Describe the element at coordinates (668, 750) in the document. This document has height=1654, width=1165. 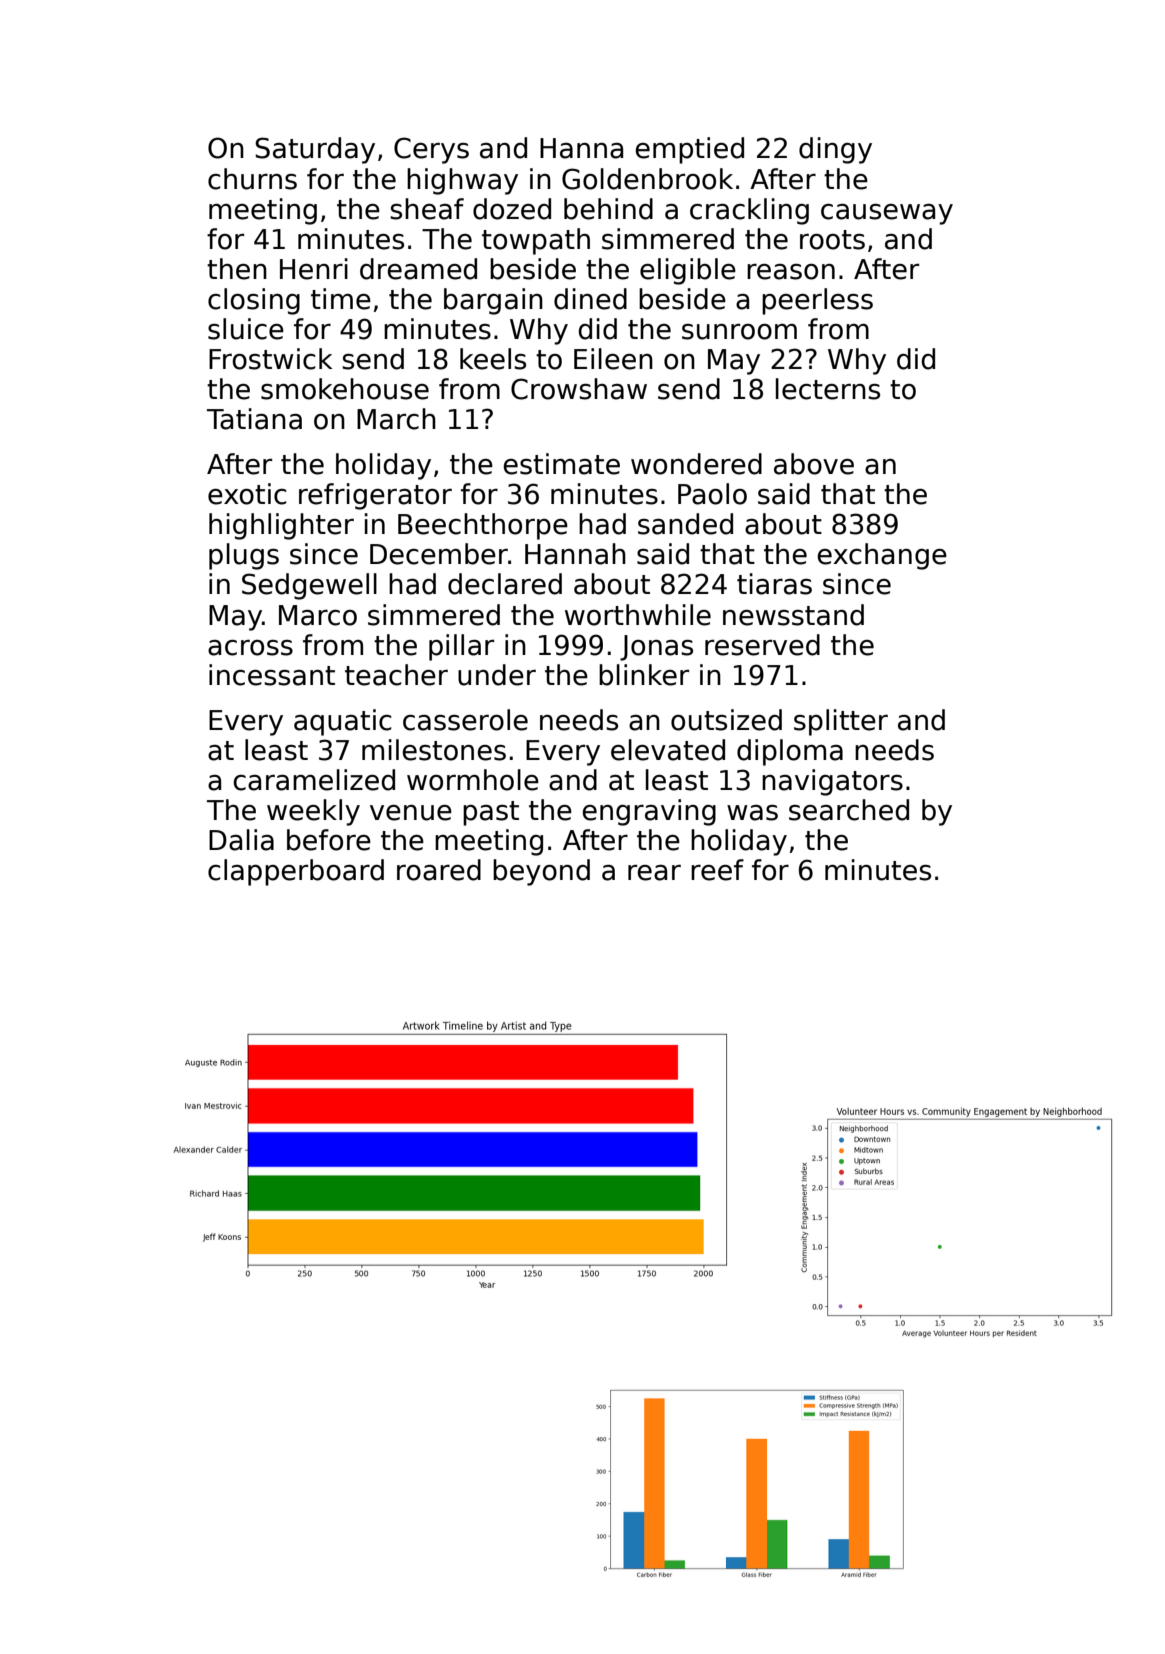
I see `elevated` at that location.
